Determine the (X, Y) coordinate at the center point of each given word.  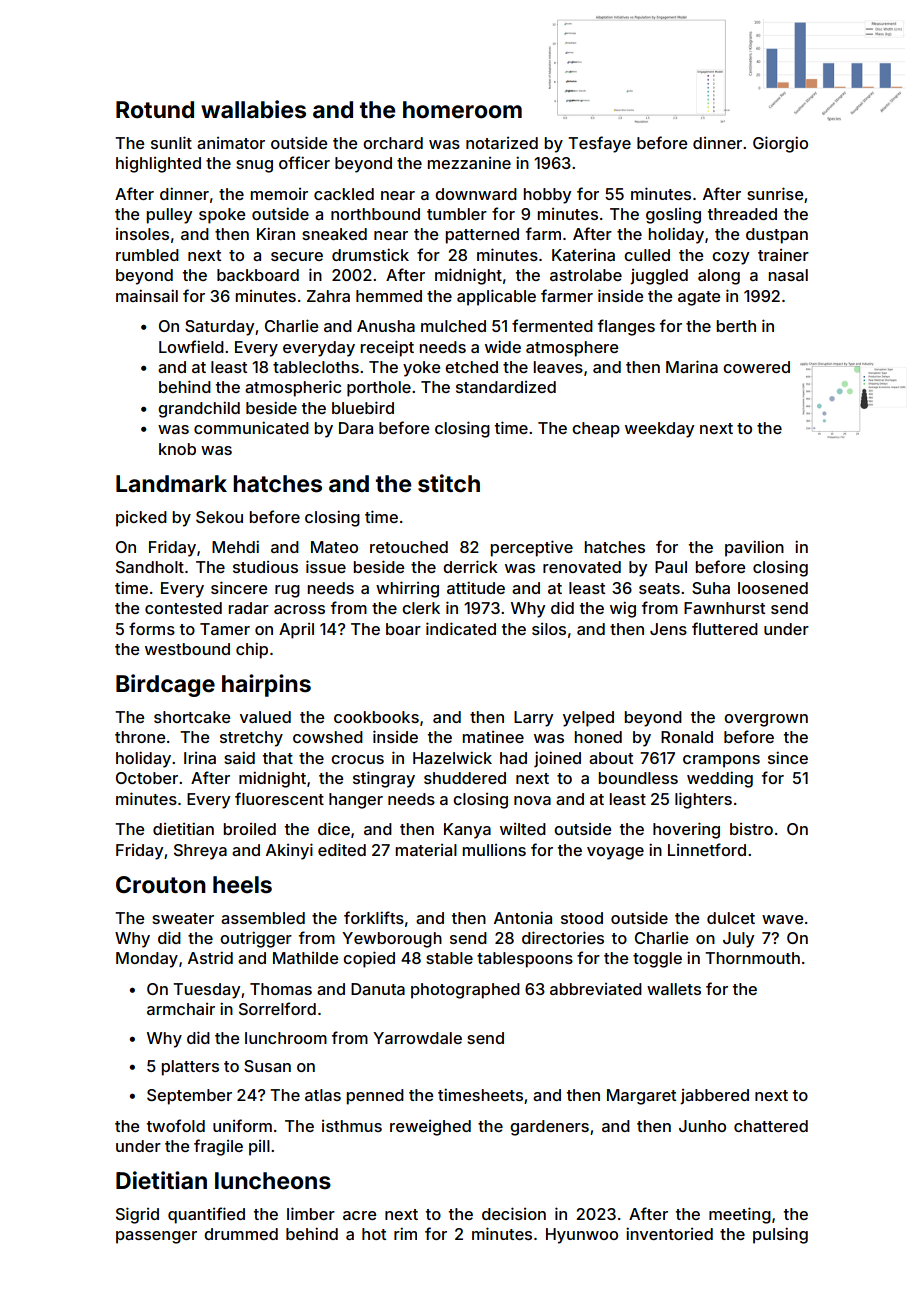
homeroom (462, 110)
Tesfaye (599, 144)
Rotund (155, 110)
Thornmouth (752, 958)
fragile (218, 1147)
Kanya (467, 831)
